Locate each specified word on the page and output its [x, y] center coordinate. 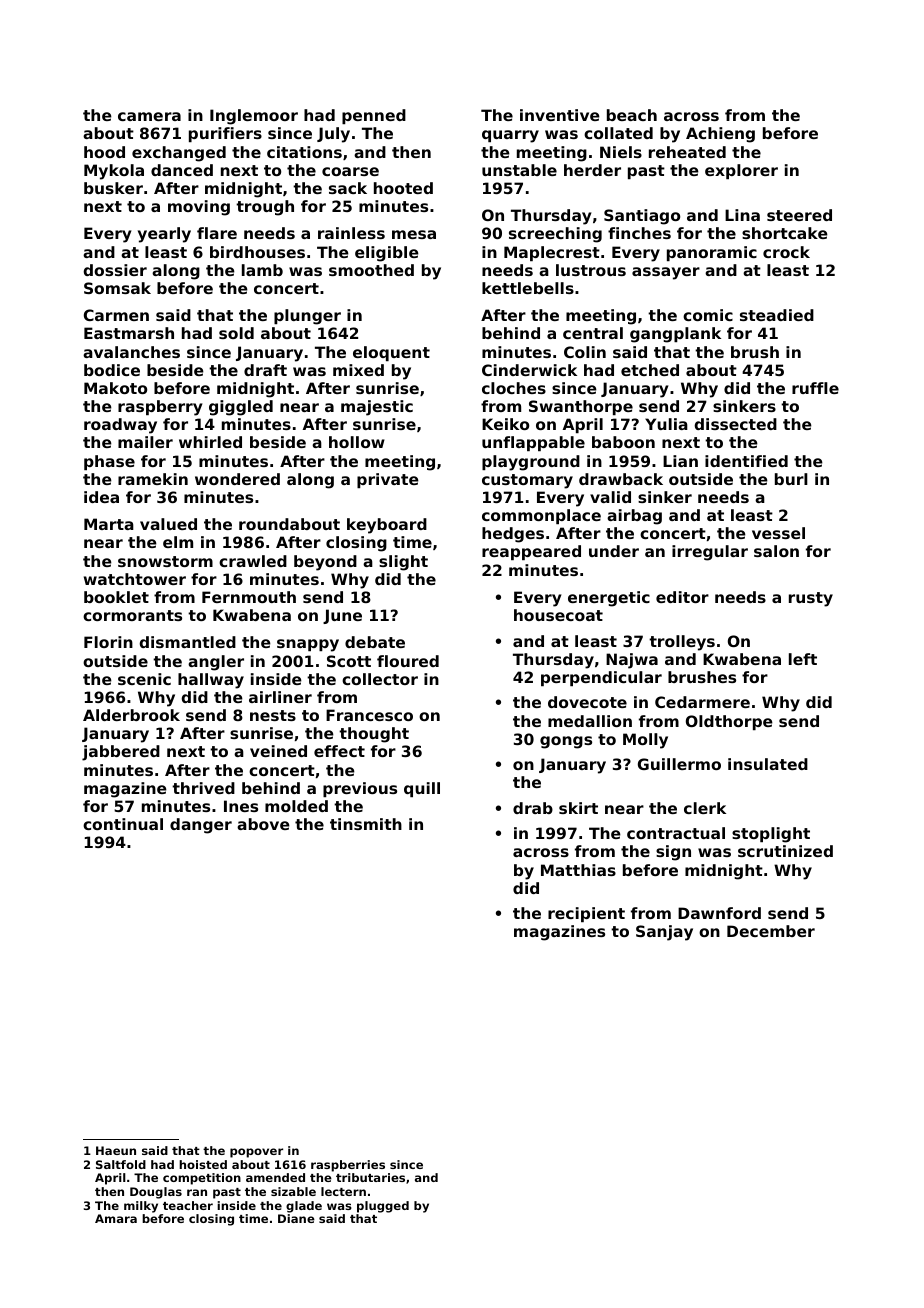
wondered [237, 479]
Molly [645, 741]
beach [632, 115]
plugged [383, 1207]
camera [149, 116]
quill [422, 789]
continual [123, 824]
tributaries [370, 1177]
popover [256, 1153]
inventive [560, 115]
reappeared [531, 552]
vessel [778, 533]
